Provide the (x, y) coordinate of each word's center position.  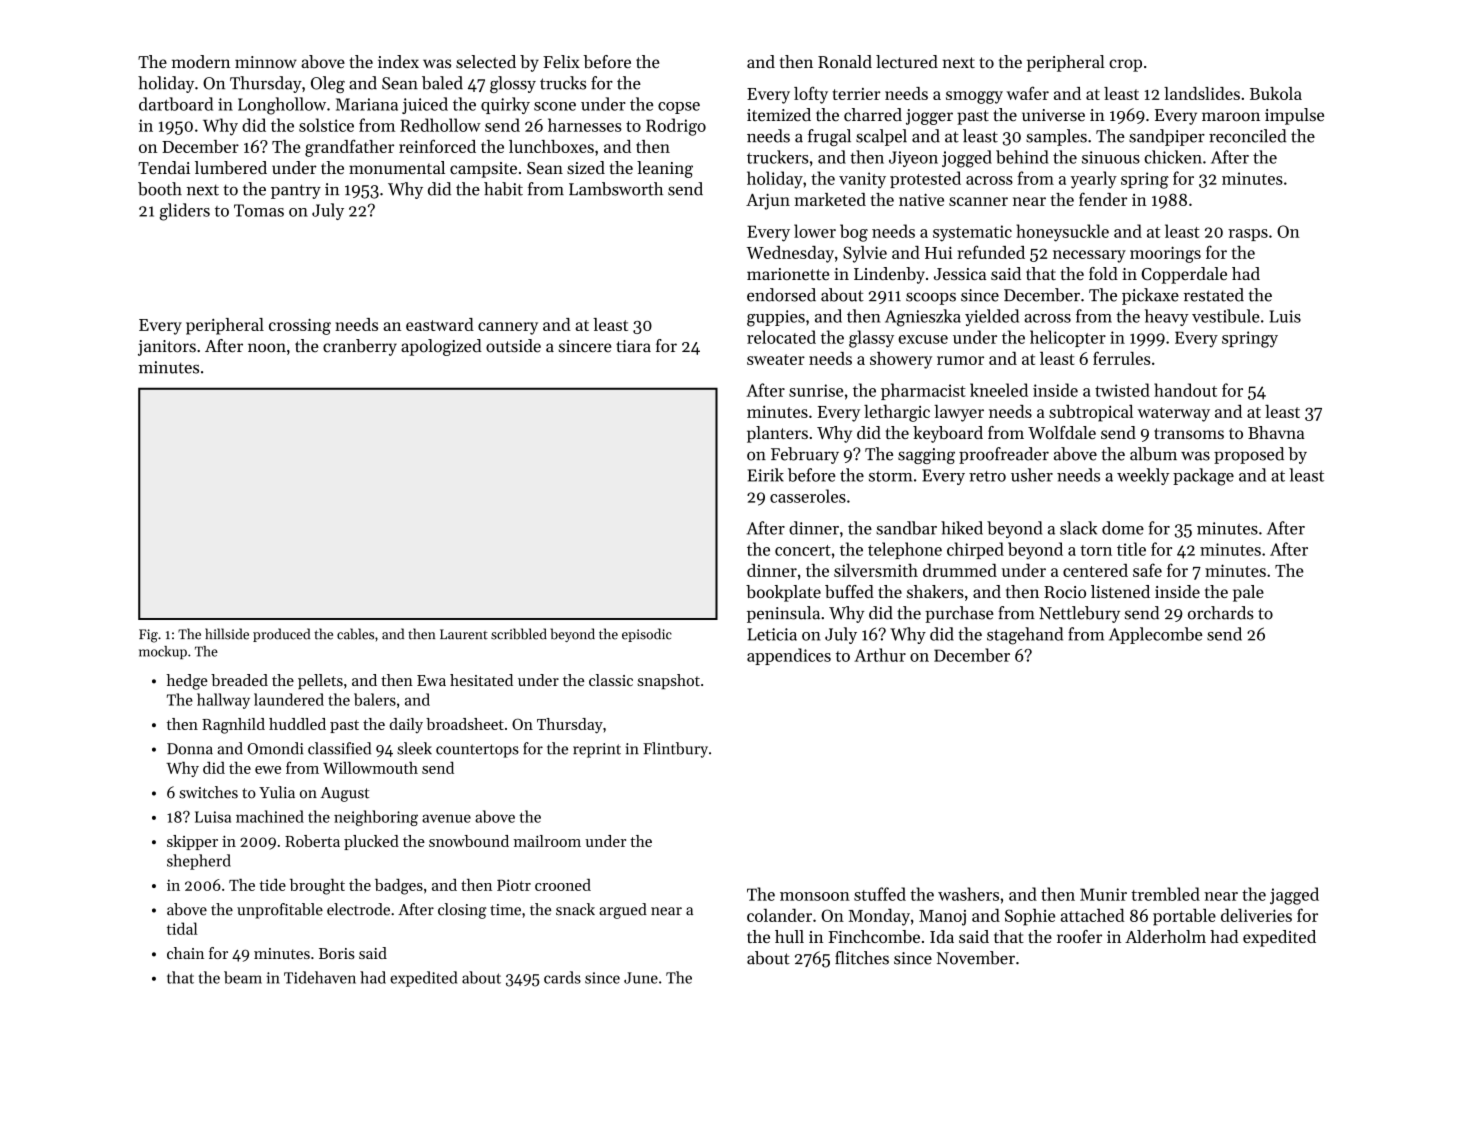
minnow (266, 62)
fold (1103, 273)
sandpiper (1167, 137)
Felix (561, 62)
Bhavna (1276, 432)
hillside (227, 634)
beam (243, 977)
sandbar (906, 528)
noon (267, 348)
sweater (776, 359)
